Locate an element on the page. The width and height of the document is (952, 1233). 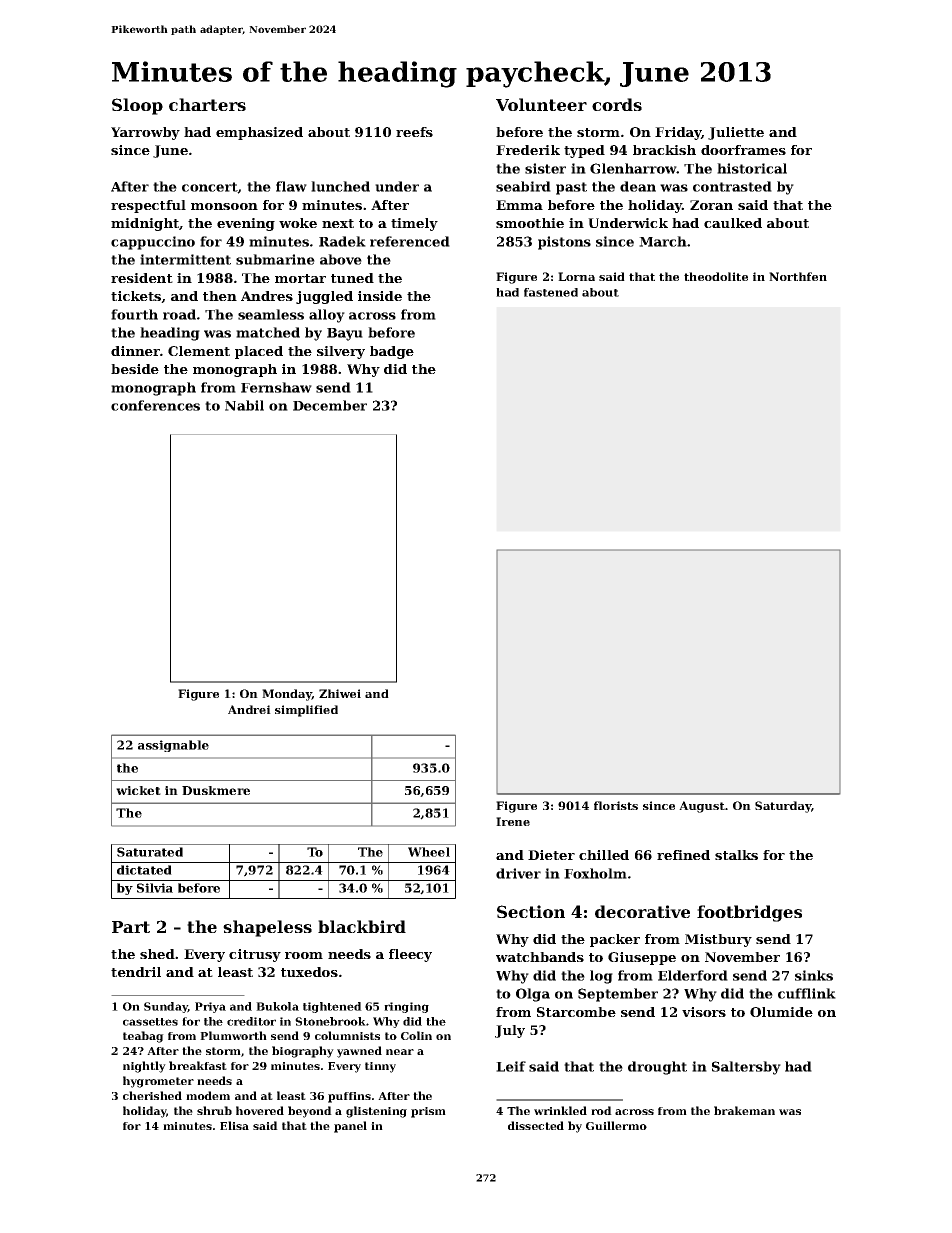
Nabil is located at coordinates (244, 405).
